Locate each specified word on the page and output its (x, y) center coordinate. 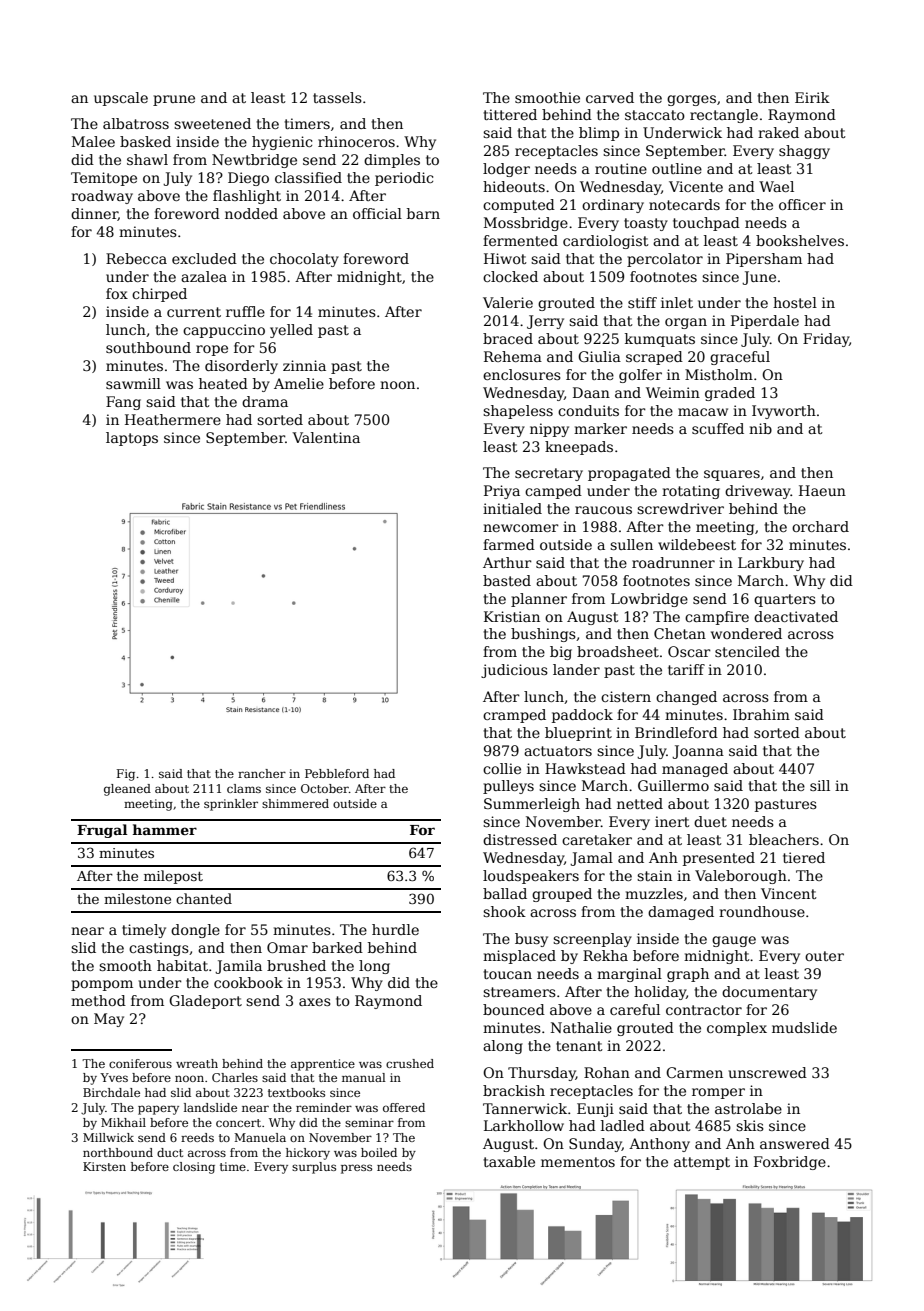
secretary (549, 474)
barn (423, 213)
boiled (379, 1152)
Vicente (696, 186)
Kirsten (104, 1166)
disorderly (241, 367)
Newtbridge (254, 161)
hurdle (395, 929)
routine (621, 168)
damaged (681, 913)
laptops (132, 439)
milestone (137, 898)
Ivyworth (784, 412)
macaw (703, 412)
